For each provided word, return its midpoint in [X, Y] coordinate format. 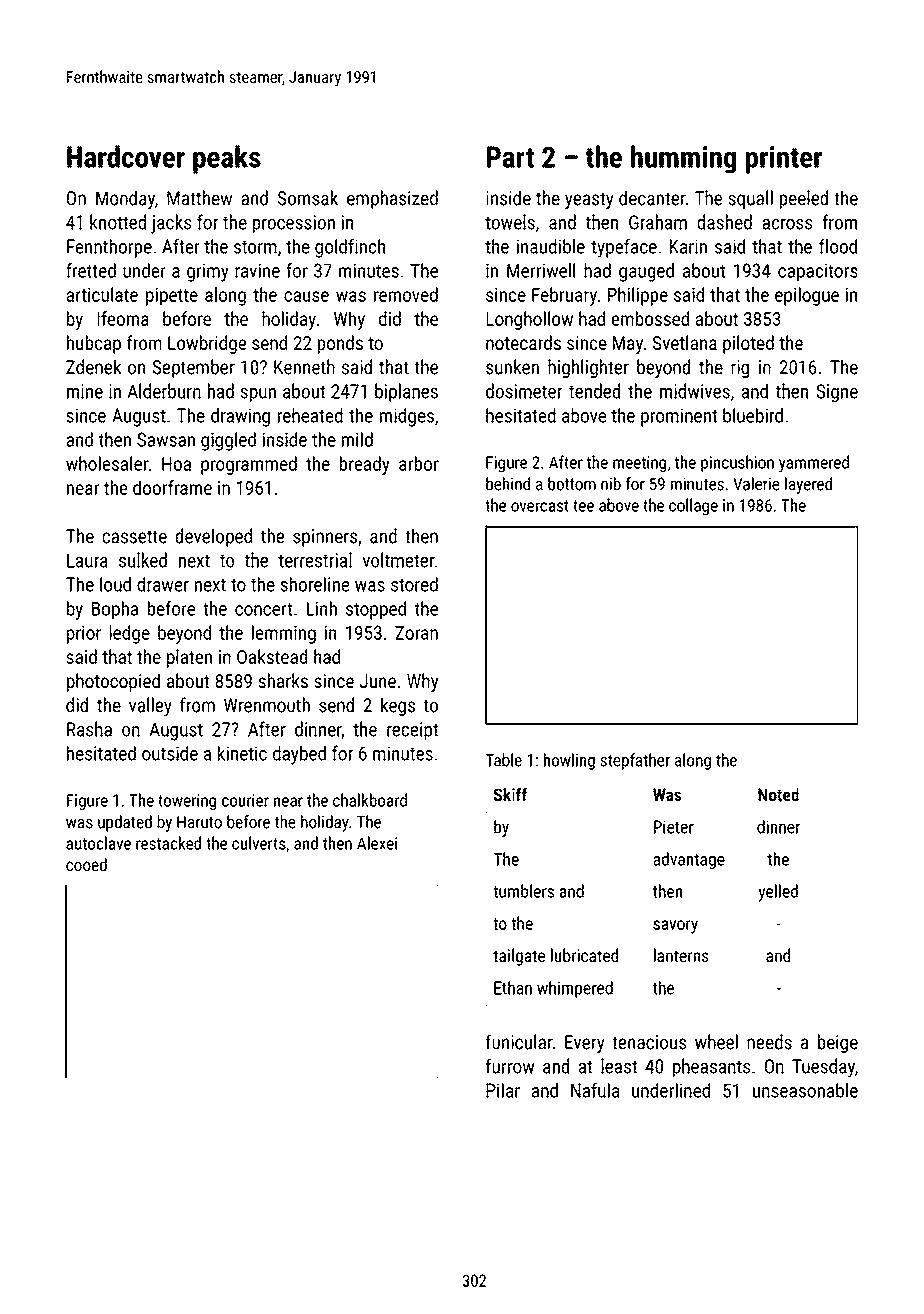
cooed [86, 864]
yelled [778, 893]
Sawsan [166, 439]
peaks [227, 159]
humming [683, 159]
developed [214, 537]
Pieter [674, 827]
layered [808, 485]
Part [510, 157]
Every [584, 1044]
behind [508, 484]
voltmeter [399, 560]
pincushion [737, 463]
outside [170, 753]
